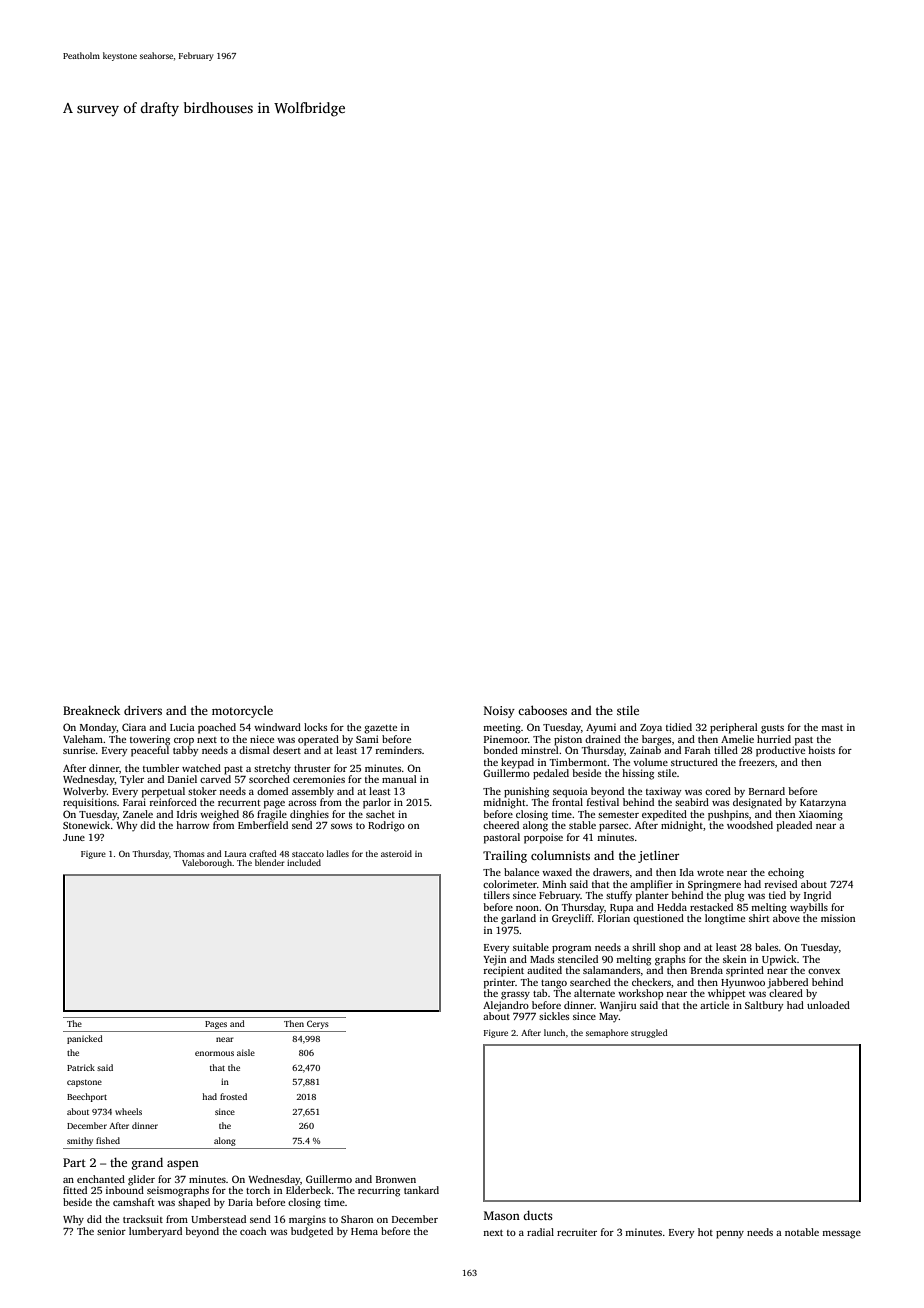 The image size is (924, 1308). What do you see at coordinates (242, 711) in the screenshot?
I see `motorcycle` at bounding box center [242, 711].
